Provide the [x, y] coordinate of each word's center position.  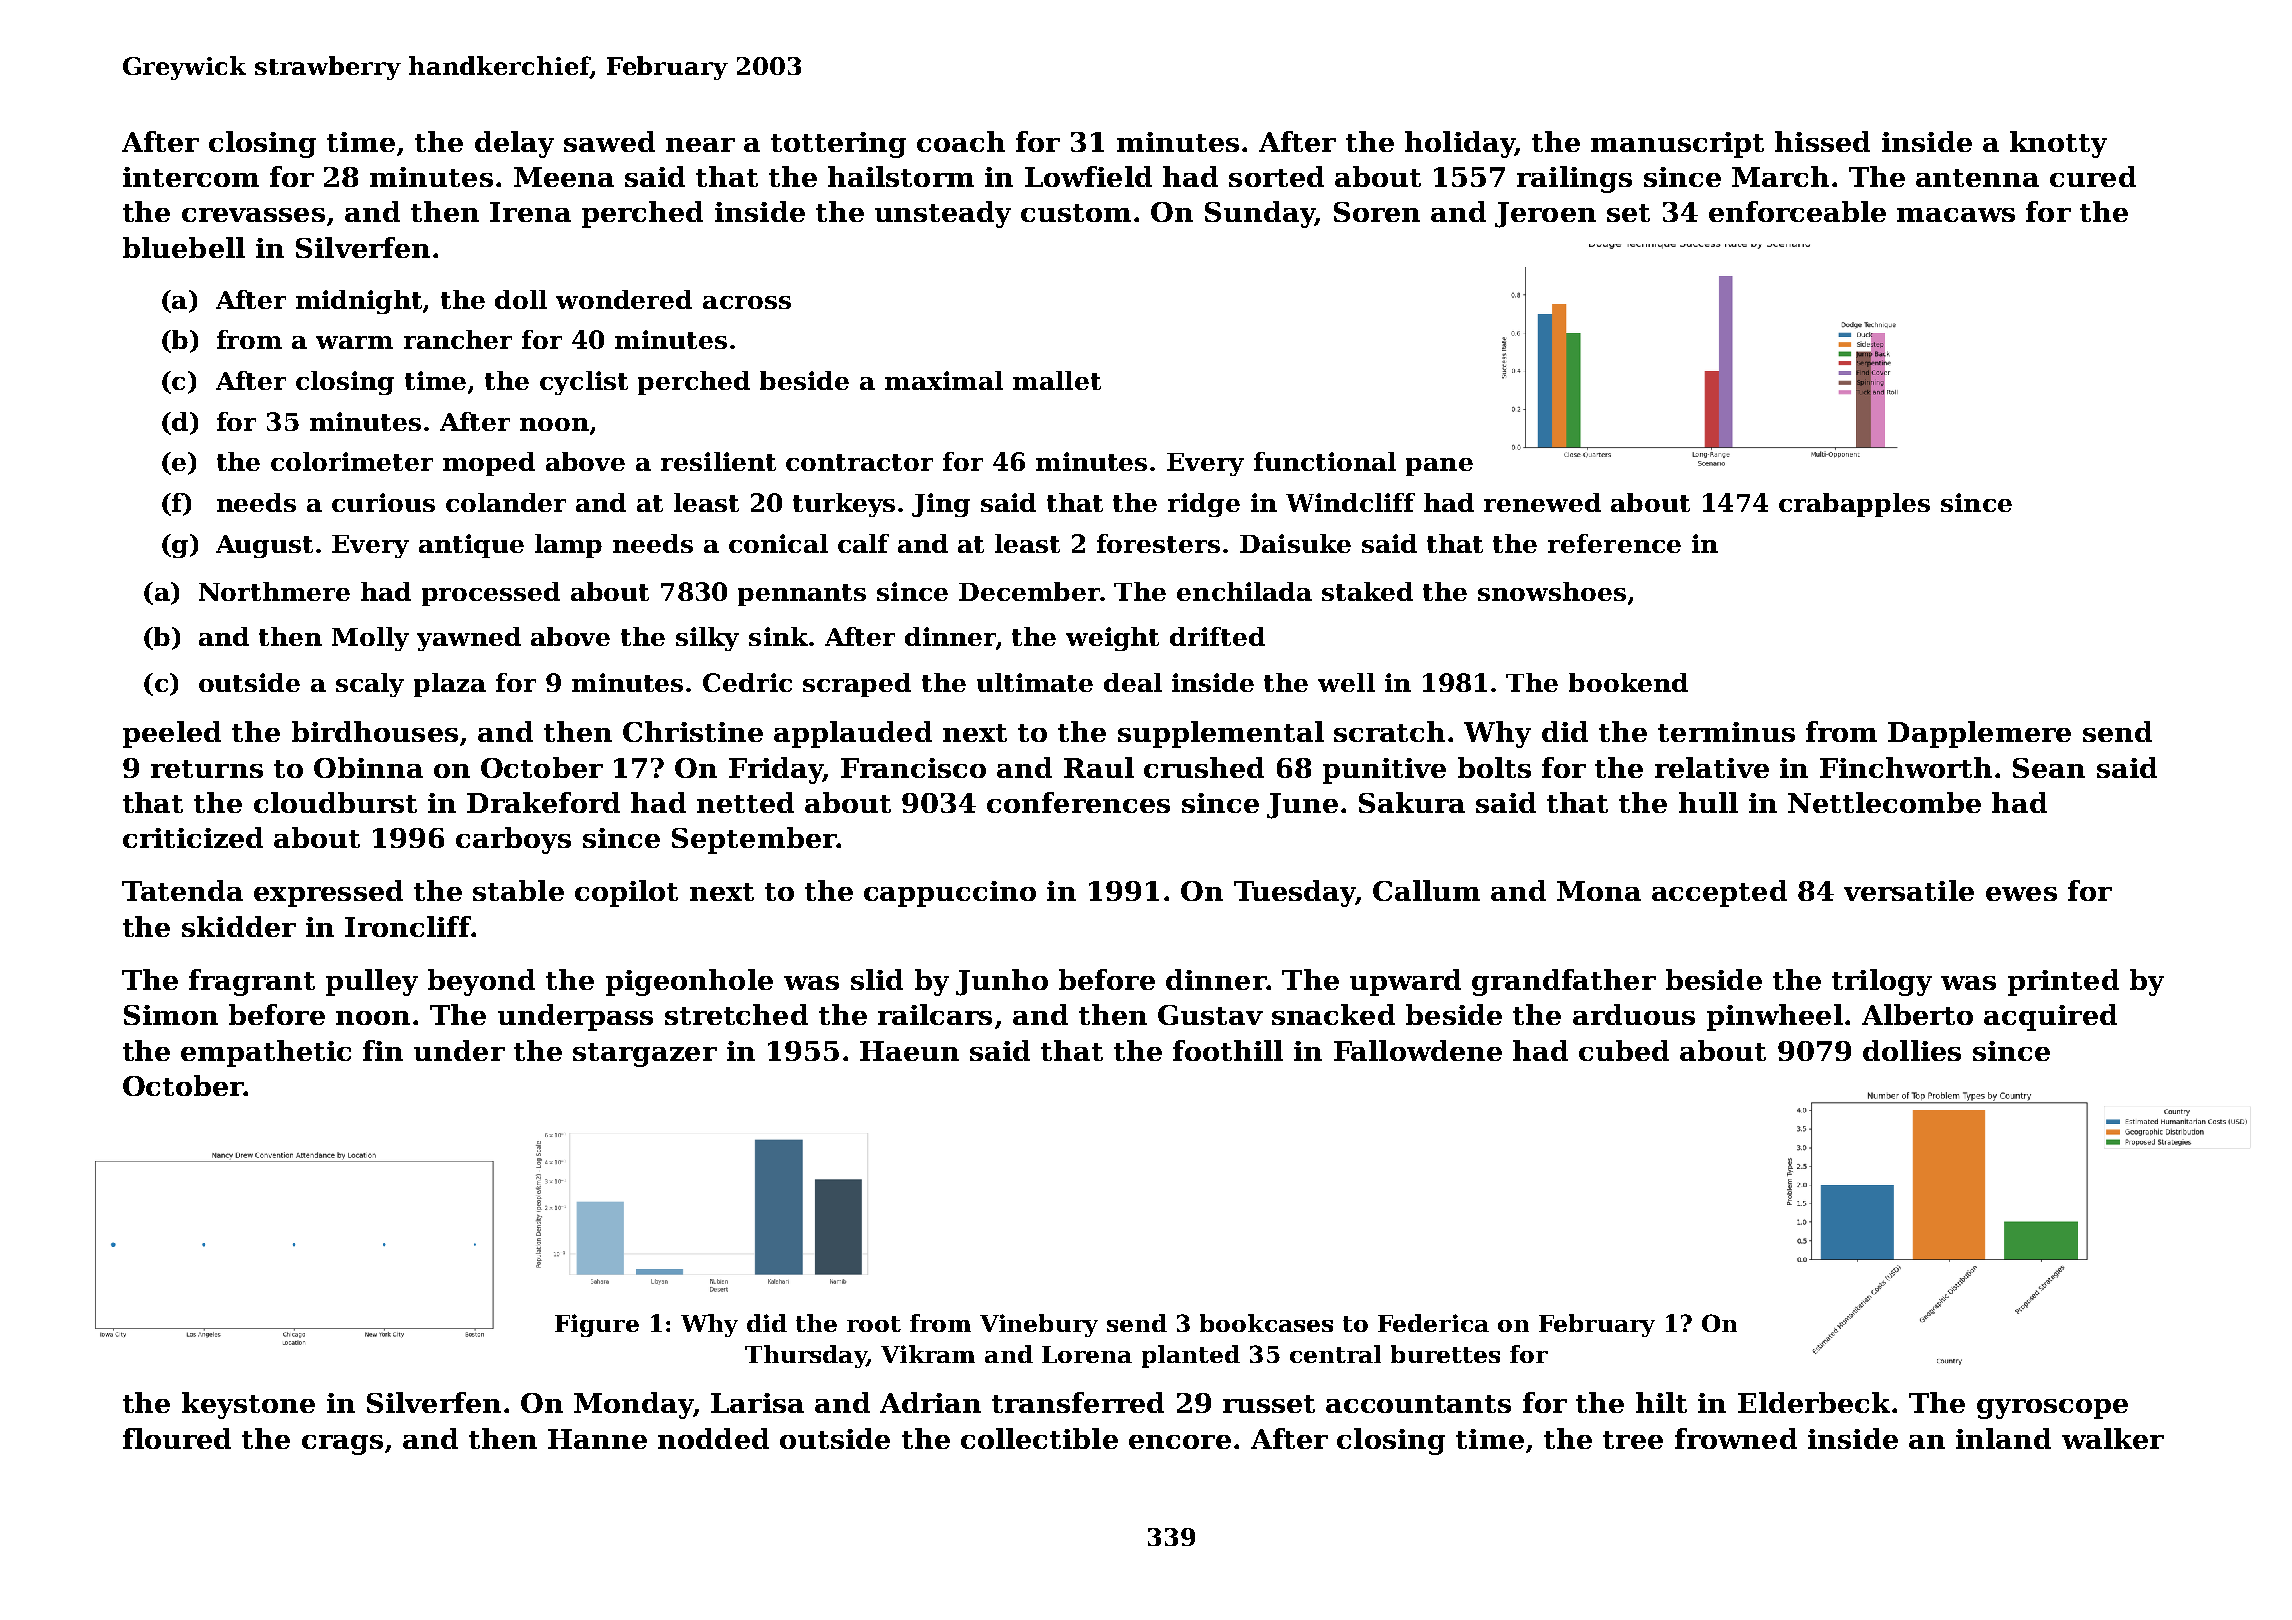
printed [2063, 982]
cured [2093, 176]
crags [342, 1445]
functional [1325, 461]
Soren [1377, 212]
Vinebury [1039, 1325]
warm [354, 342]
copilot [626, 893]
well [1346, 682]
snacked [1333, 1014]
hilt [1661, 1402]
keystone [248, 1405]
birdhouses [375, 731]
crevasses [253, 215]
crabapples [1854, 505]
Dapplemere [1979, 734]
